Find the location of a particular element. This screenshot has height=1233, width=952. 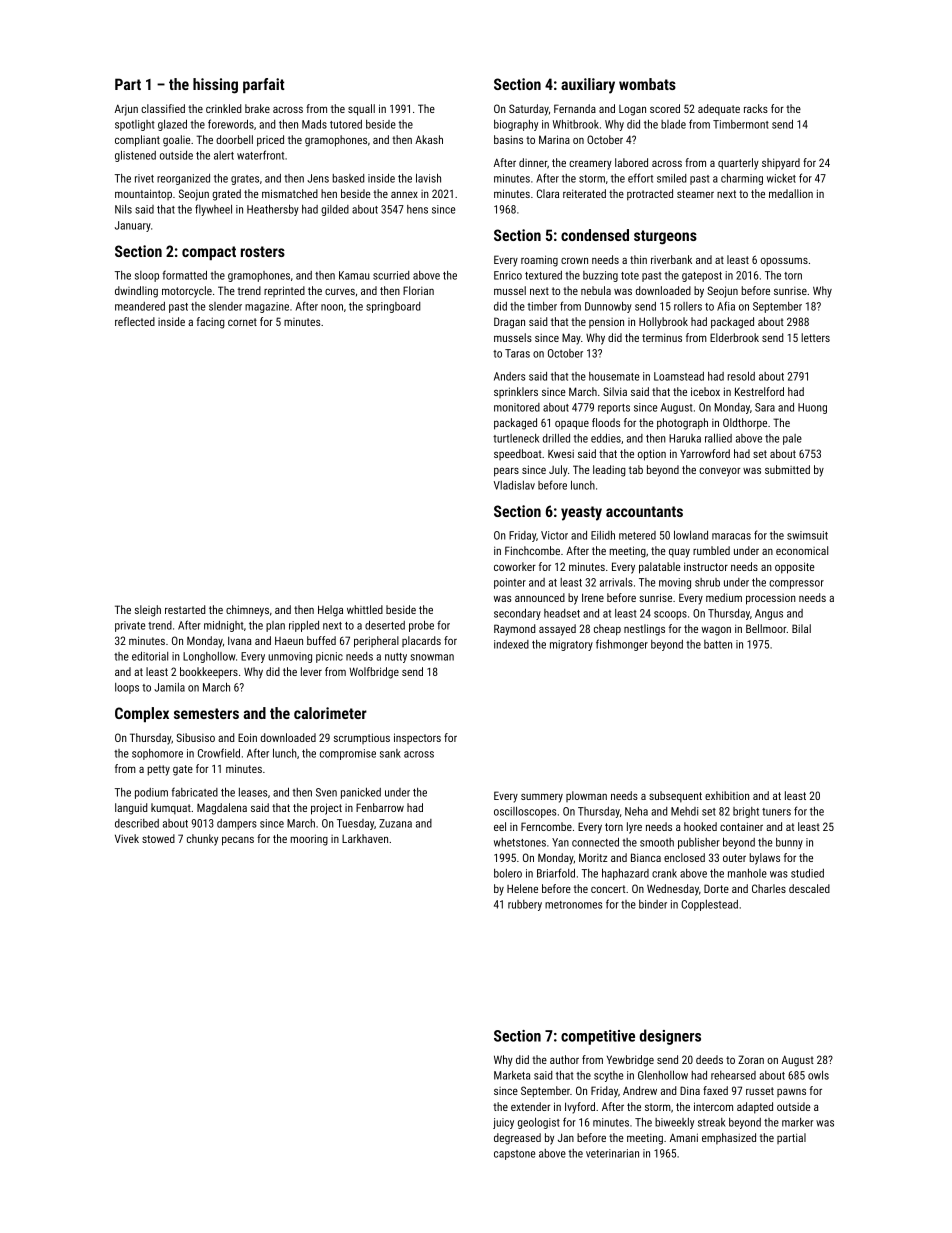

Magdalena is located at coordinates (222, 809).
